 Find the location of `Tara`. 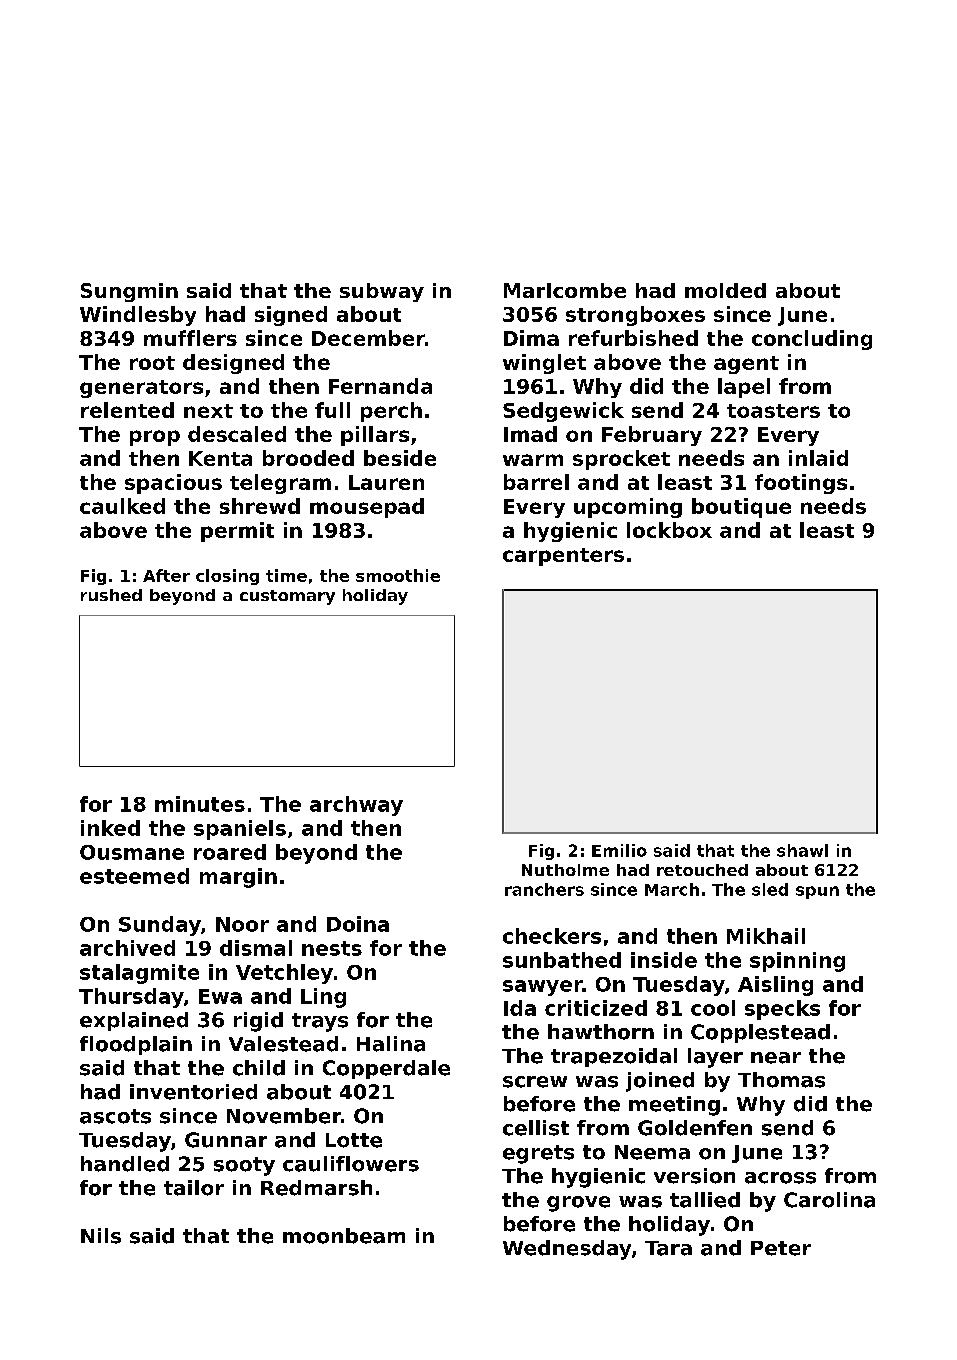

Tara is located at coordinates (668, 1248).
